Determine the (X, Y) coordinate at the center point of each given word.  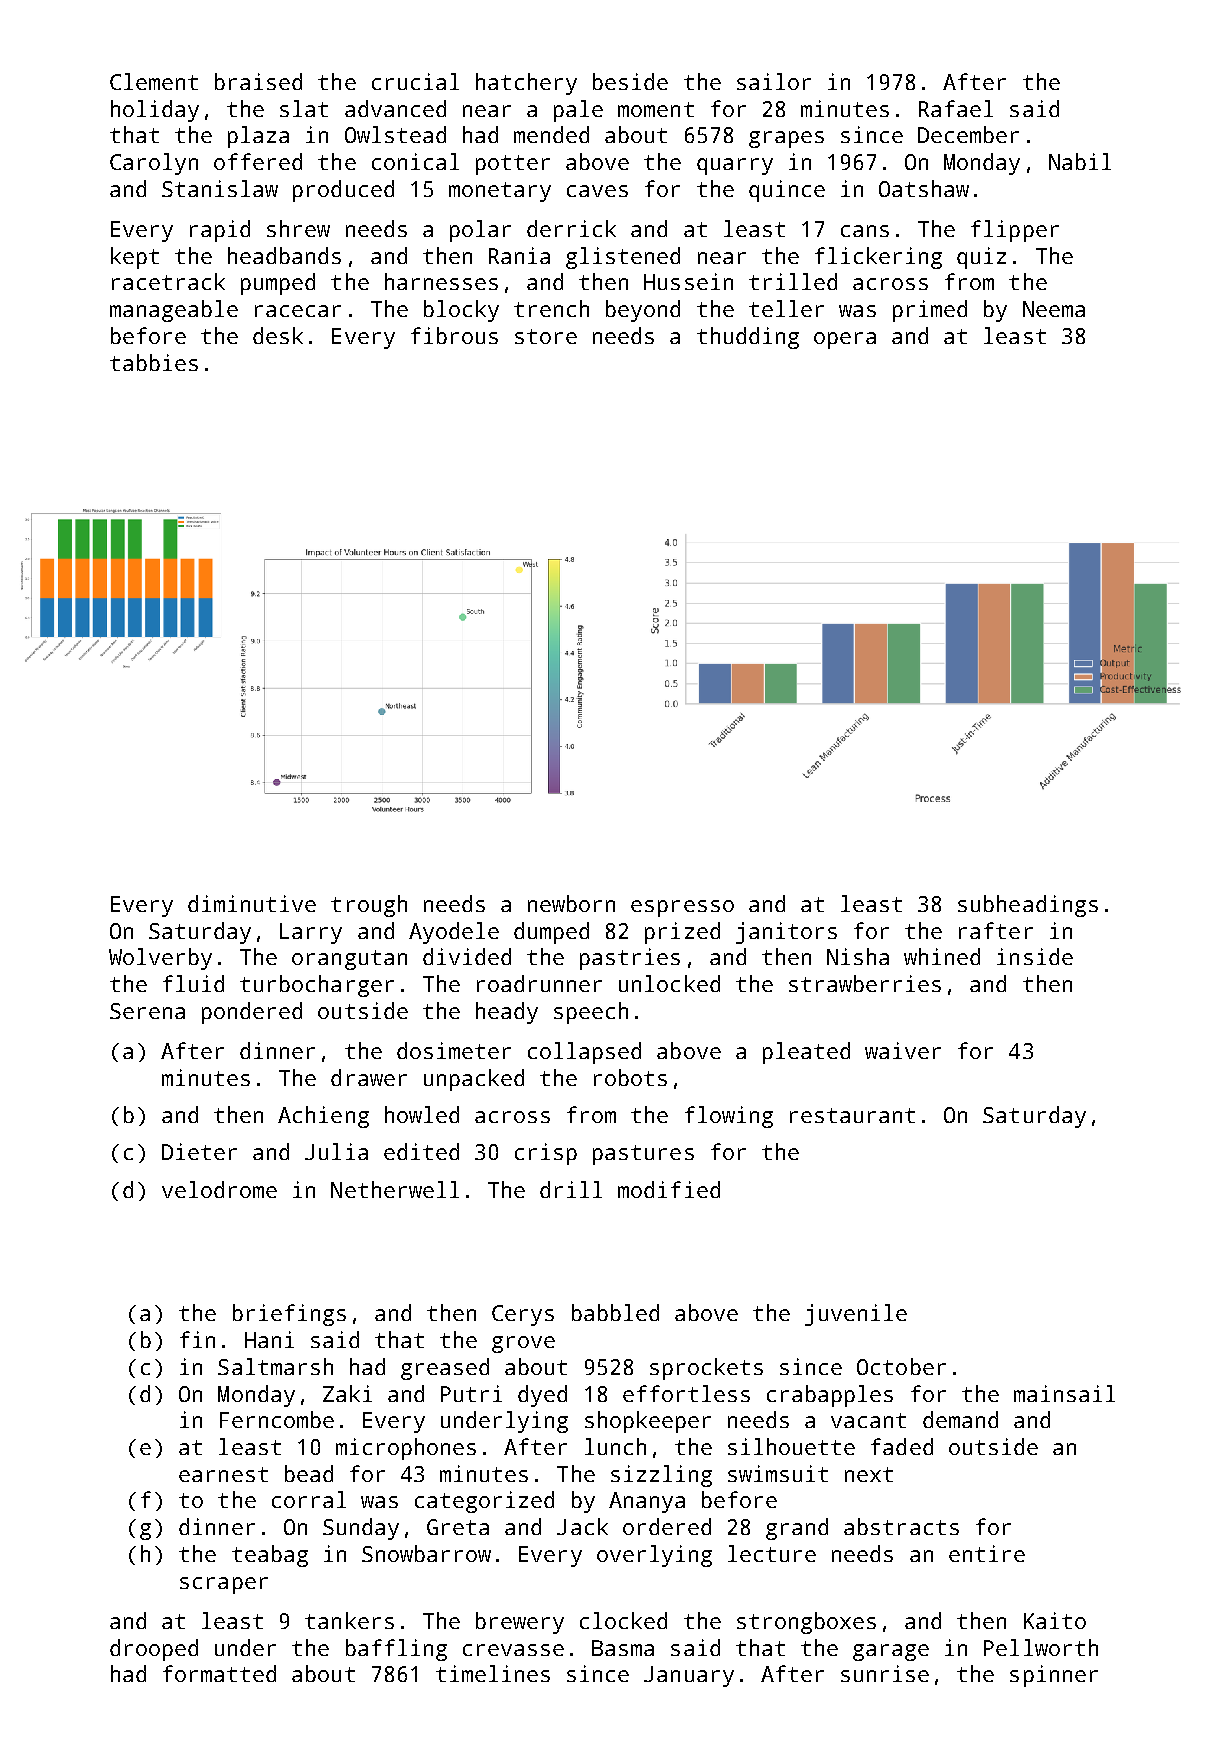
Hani (269, 1339)
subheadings (1028, 906)
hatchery (526, 84)
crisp (546, 1154)
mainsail (1064, 1393)
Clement (154, 81)
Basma (623, 1648)
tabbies (154, 362)
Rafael (956, 108)
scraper (224, 1585)
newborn (571, 903)
